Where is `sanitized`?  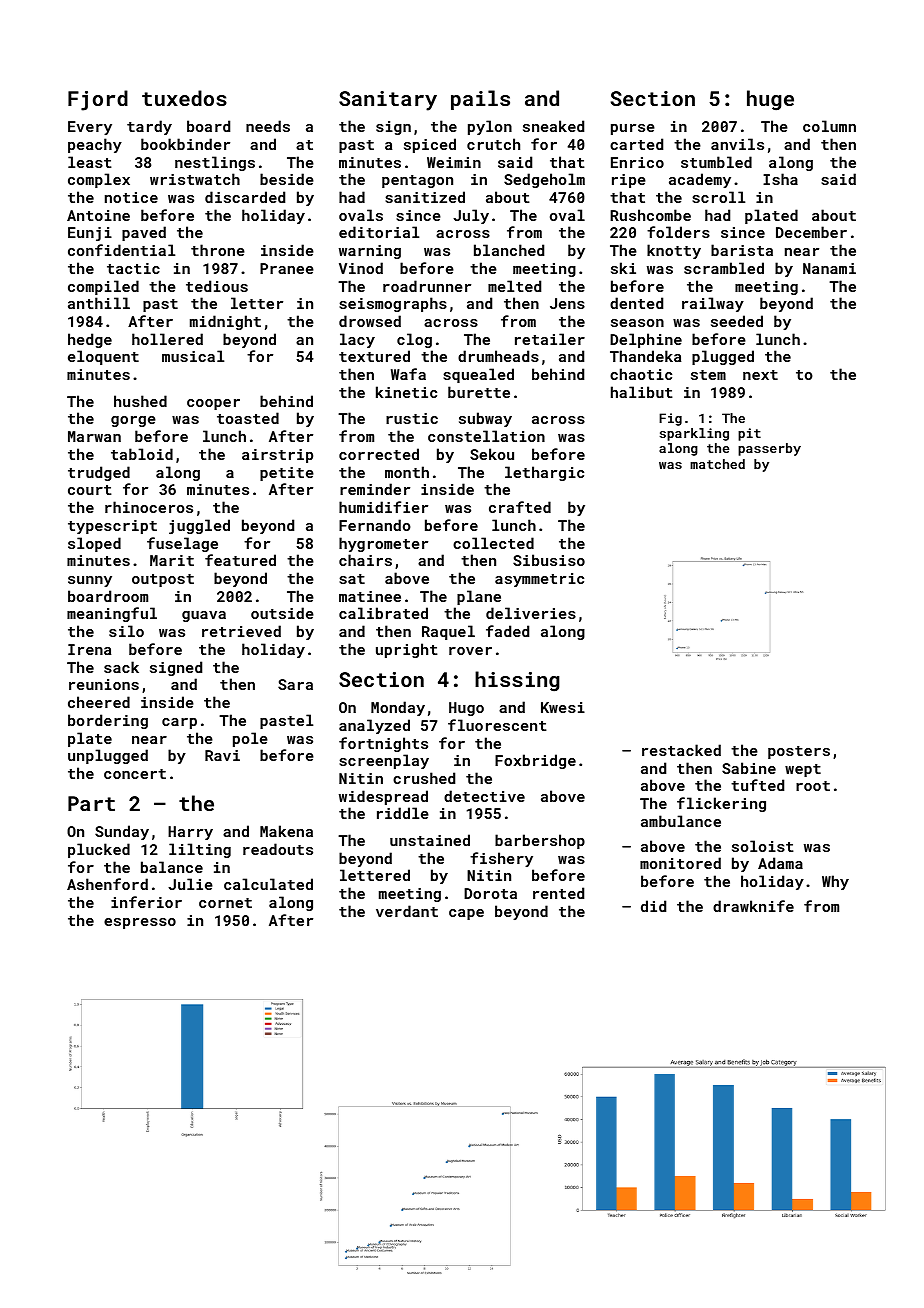 sanitized is located at coordinates (425, 197).
